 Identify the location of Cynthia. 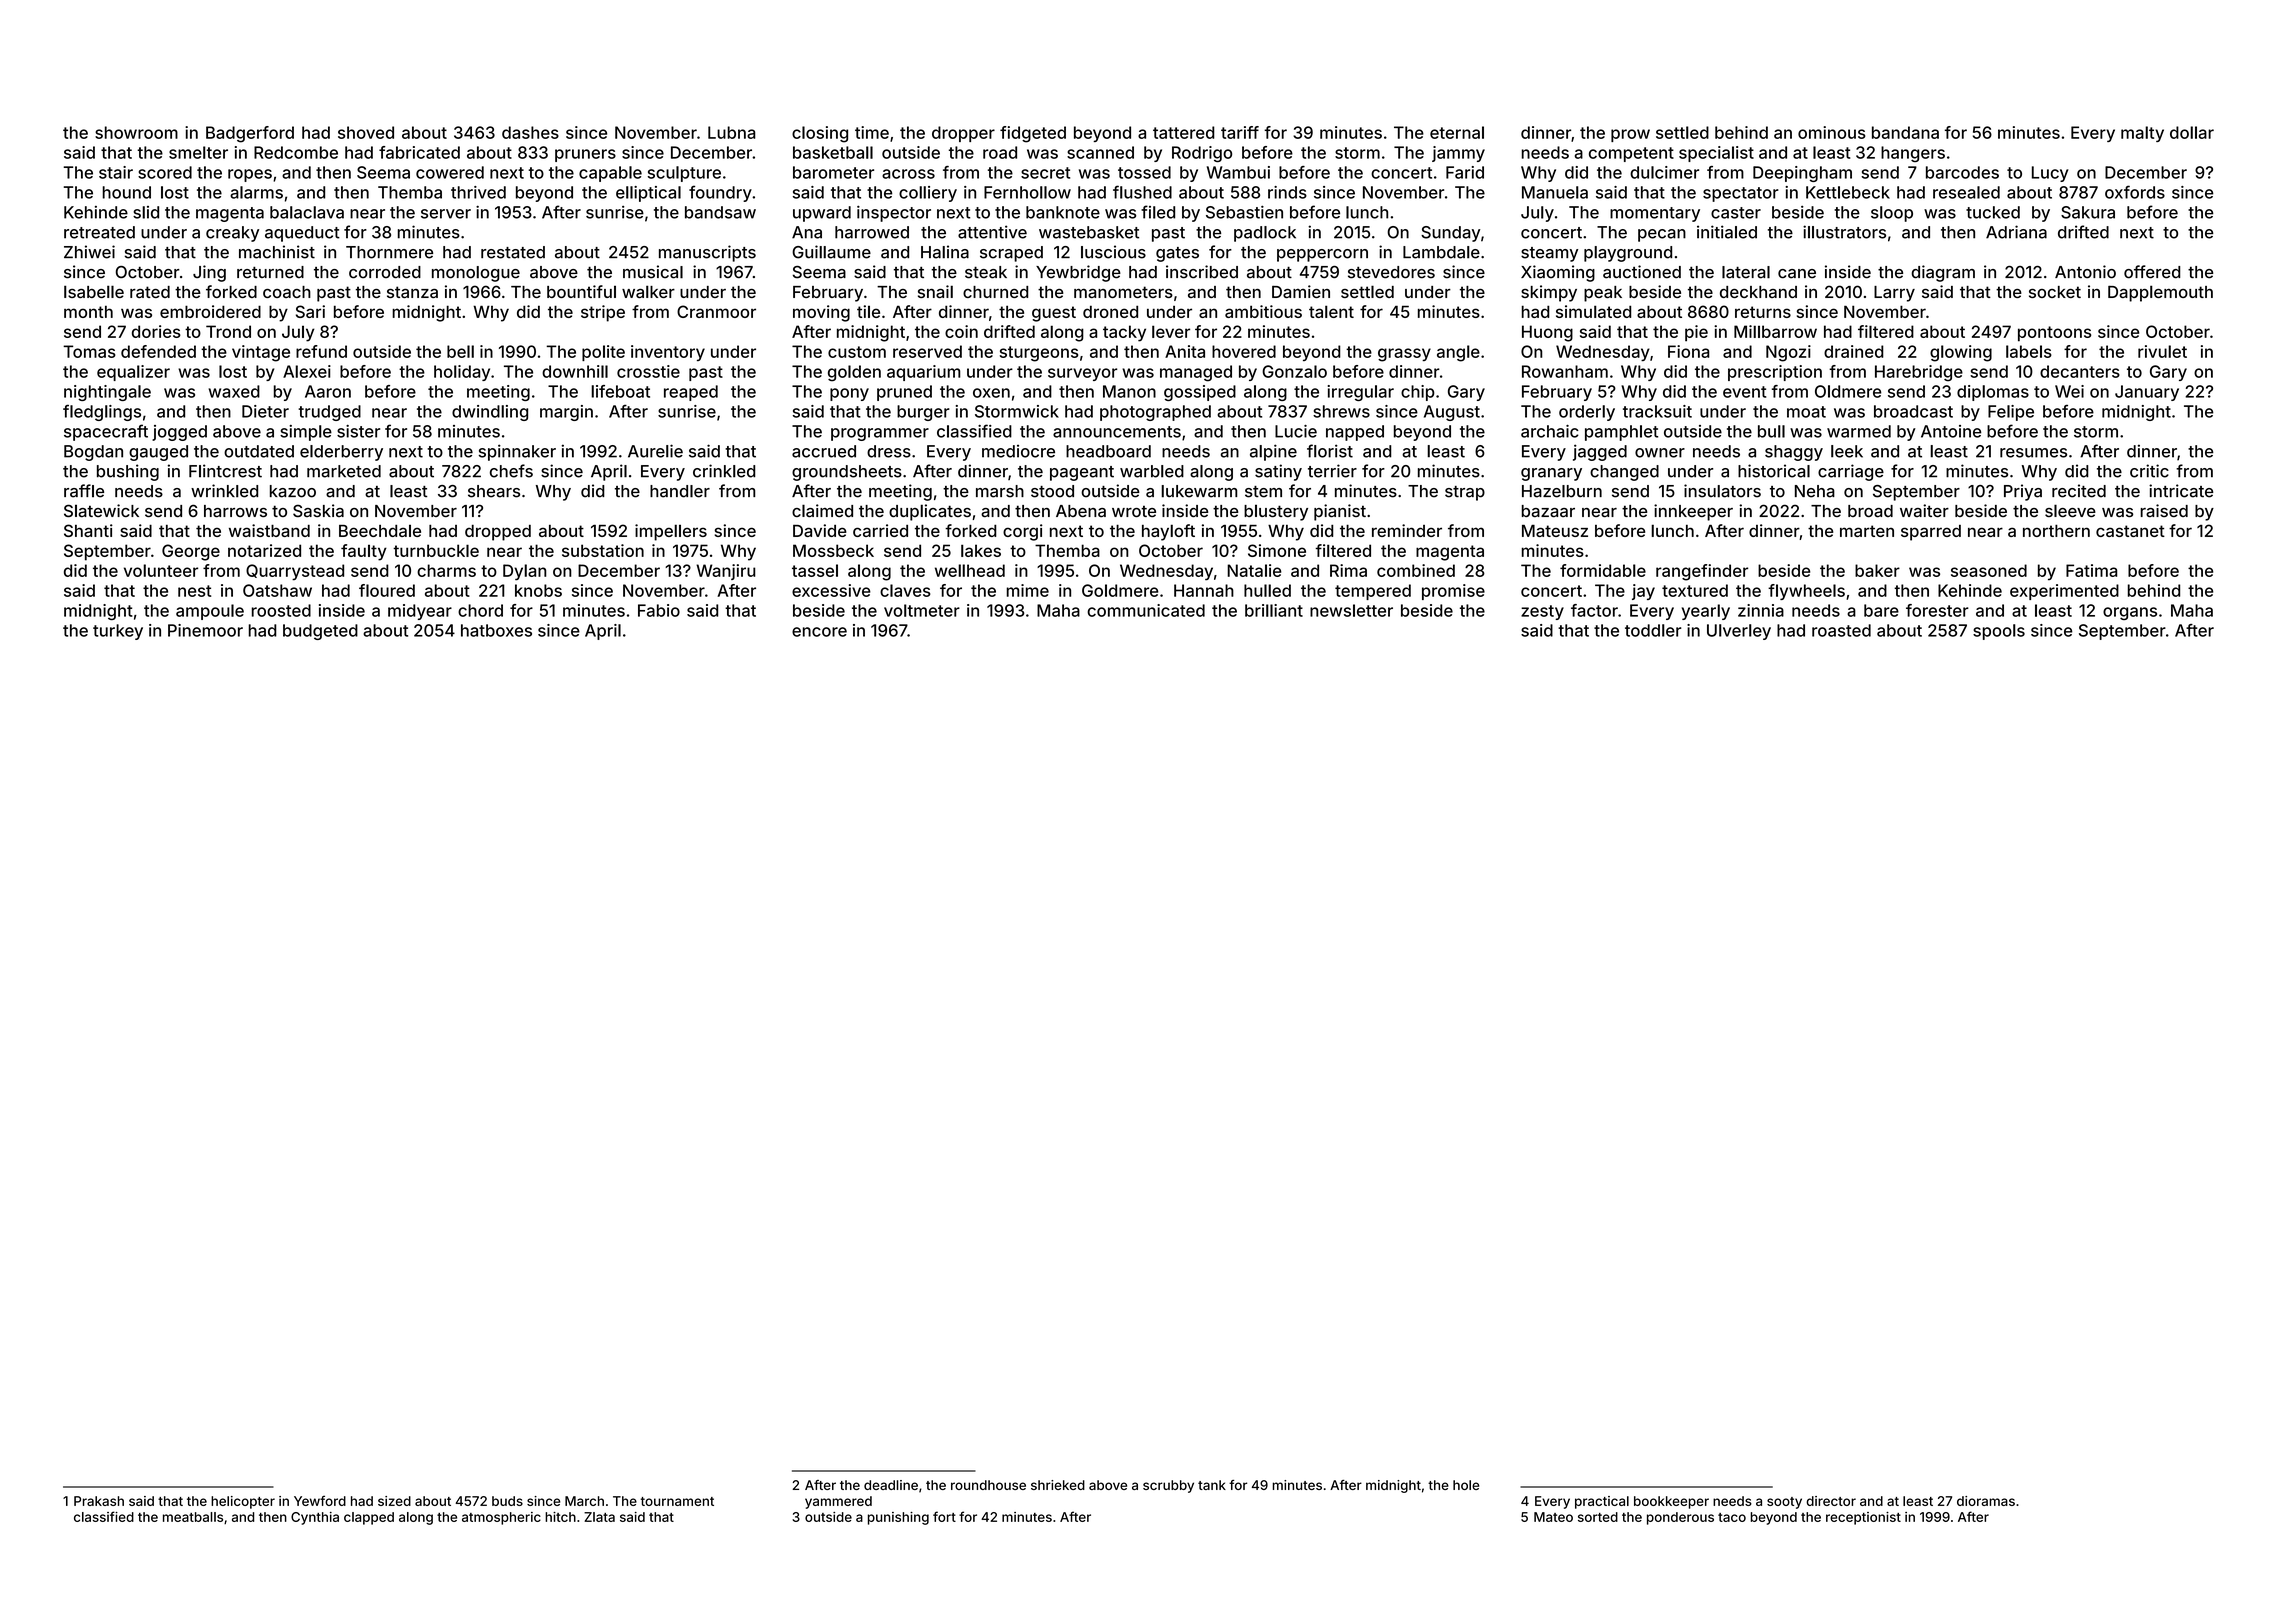
(315, 1518).
